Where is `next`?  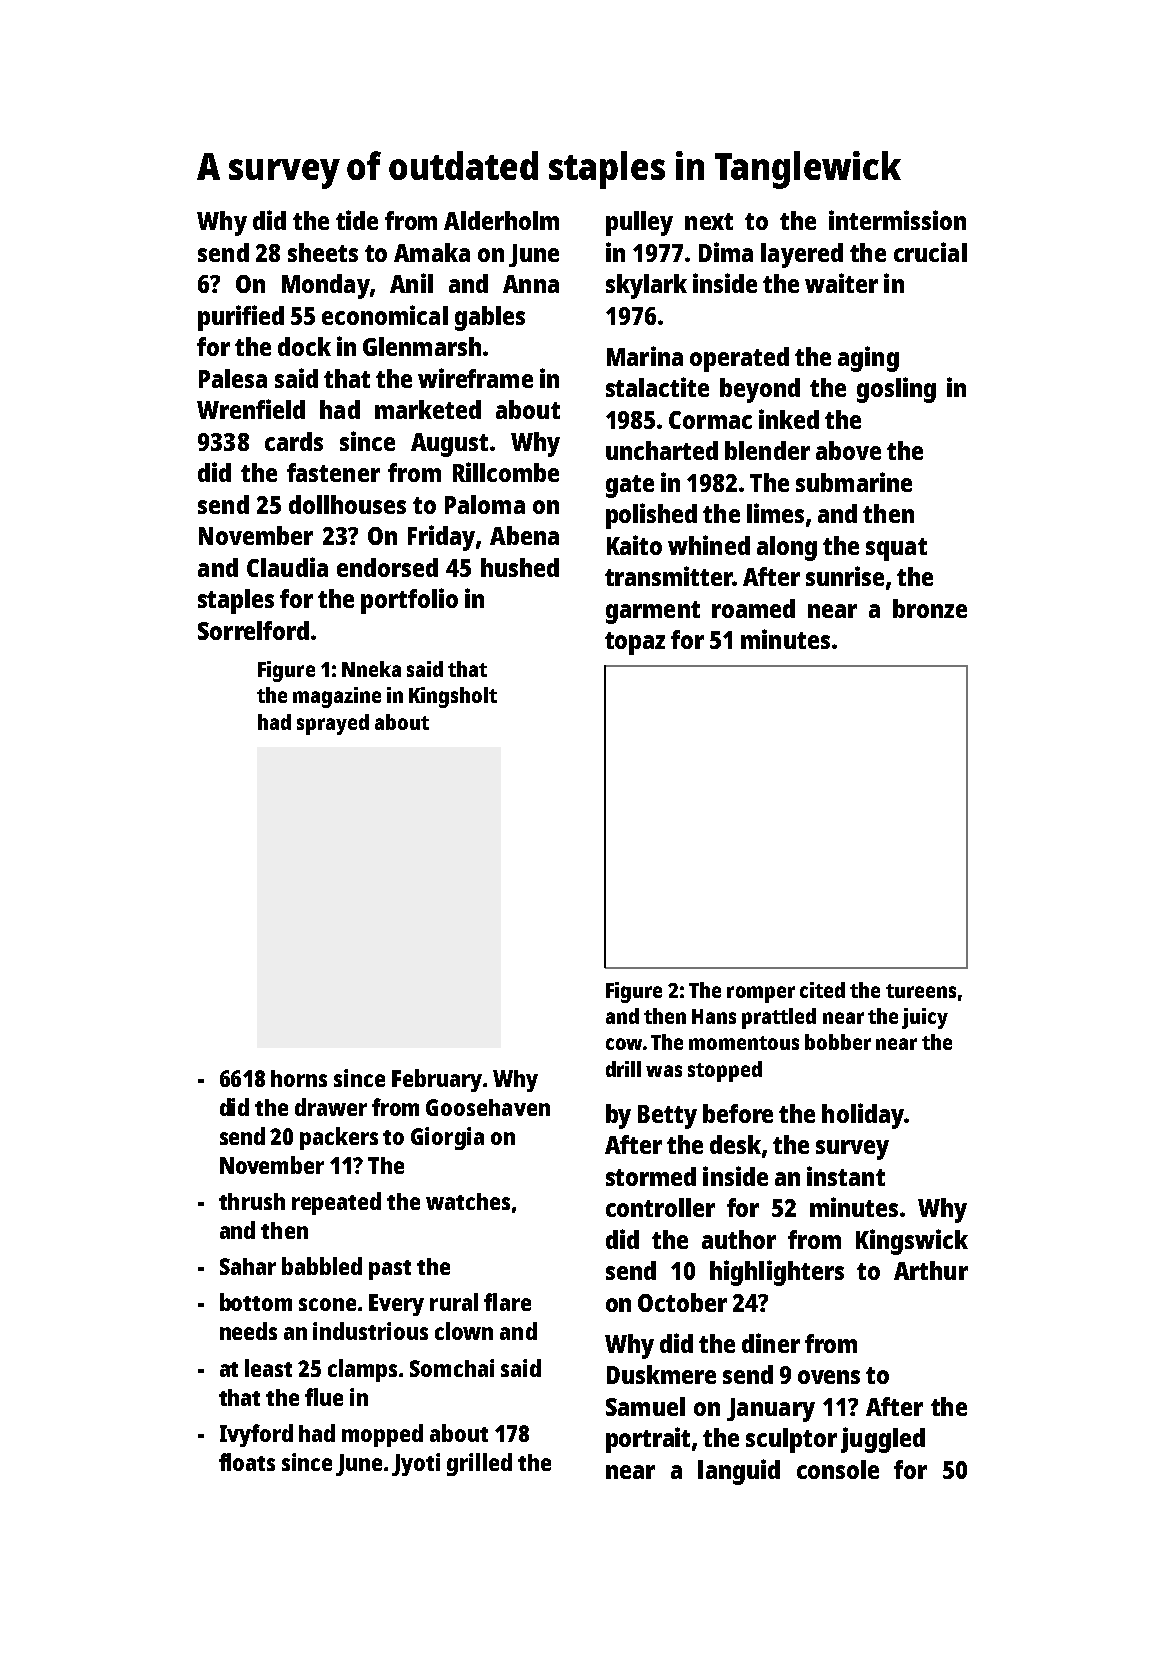 next is located at coordinates (709, 221).
